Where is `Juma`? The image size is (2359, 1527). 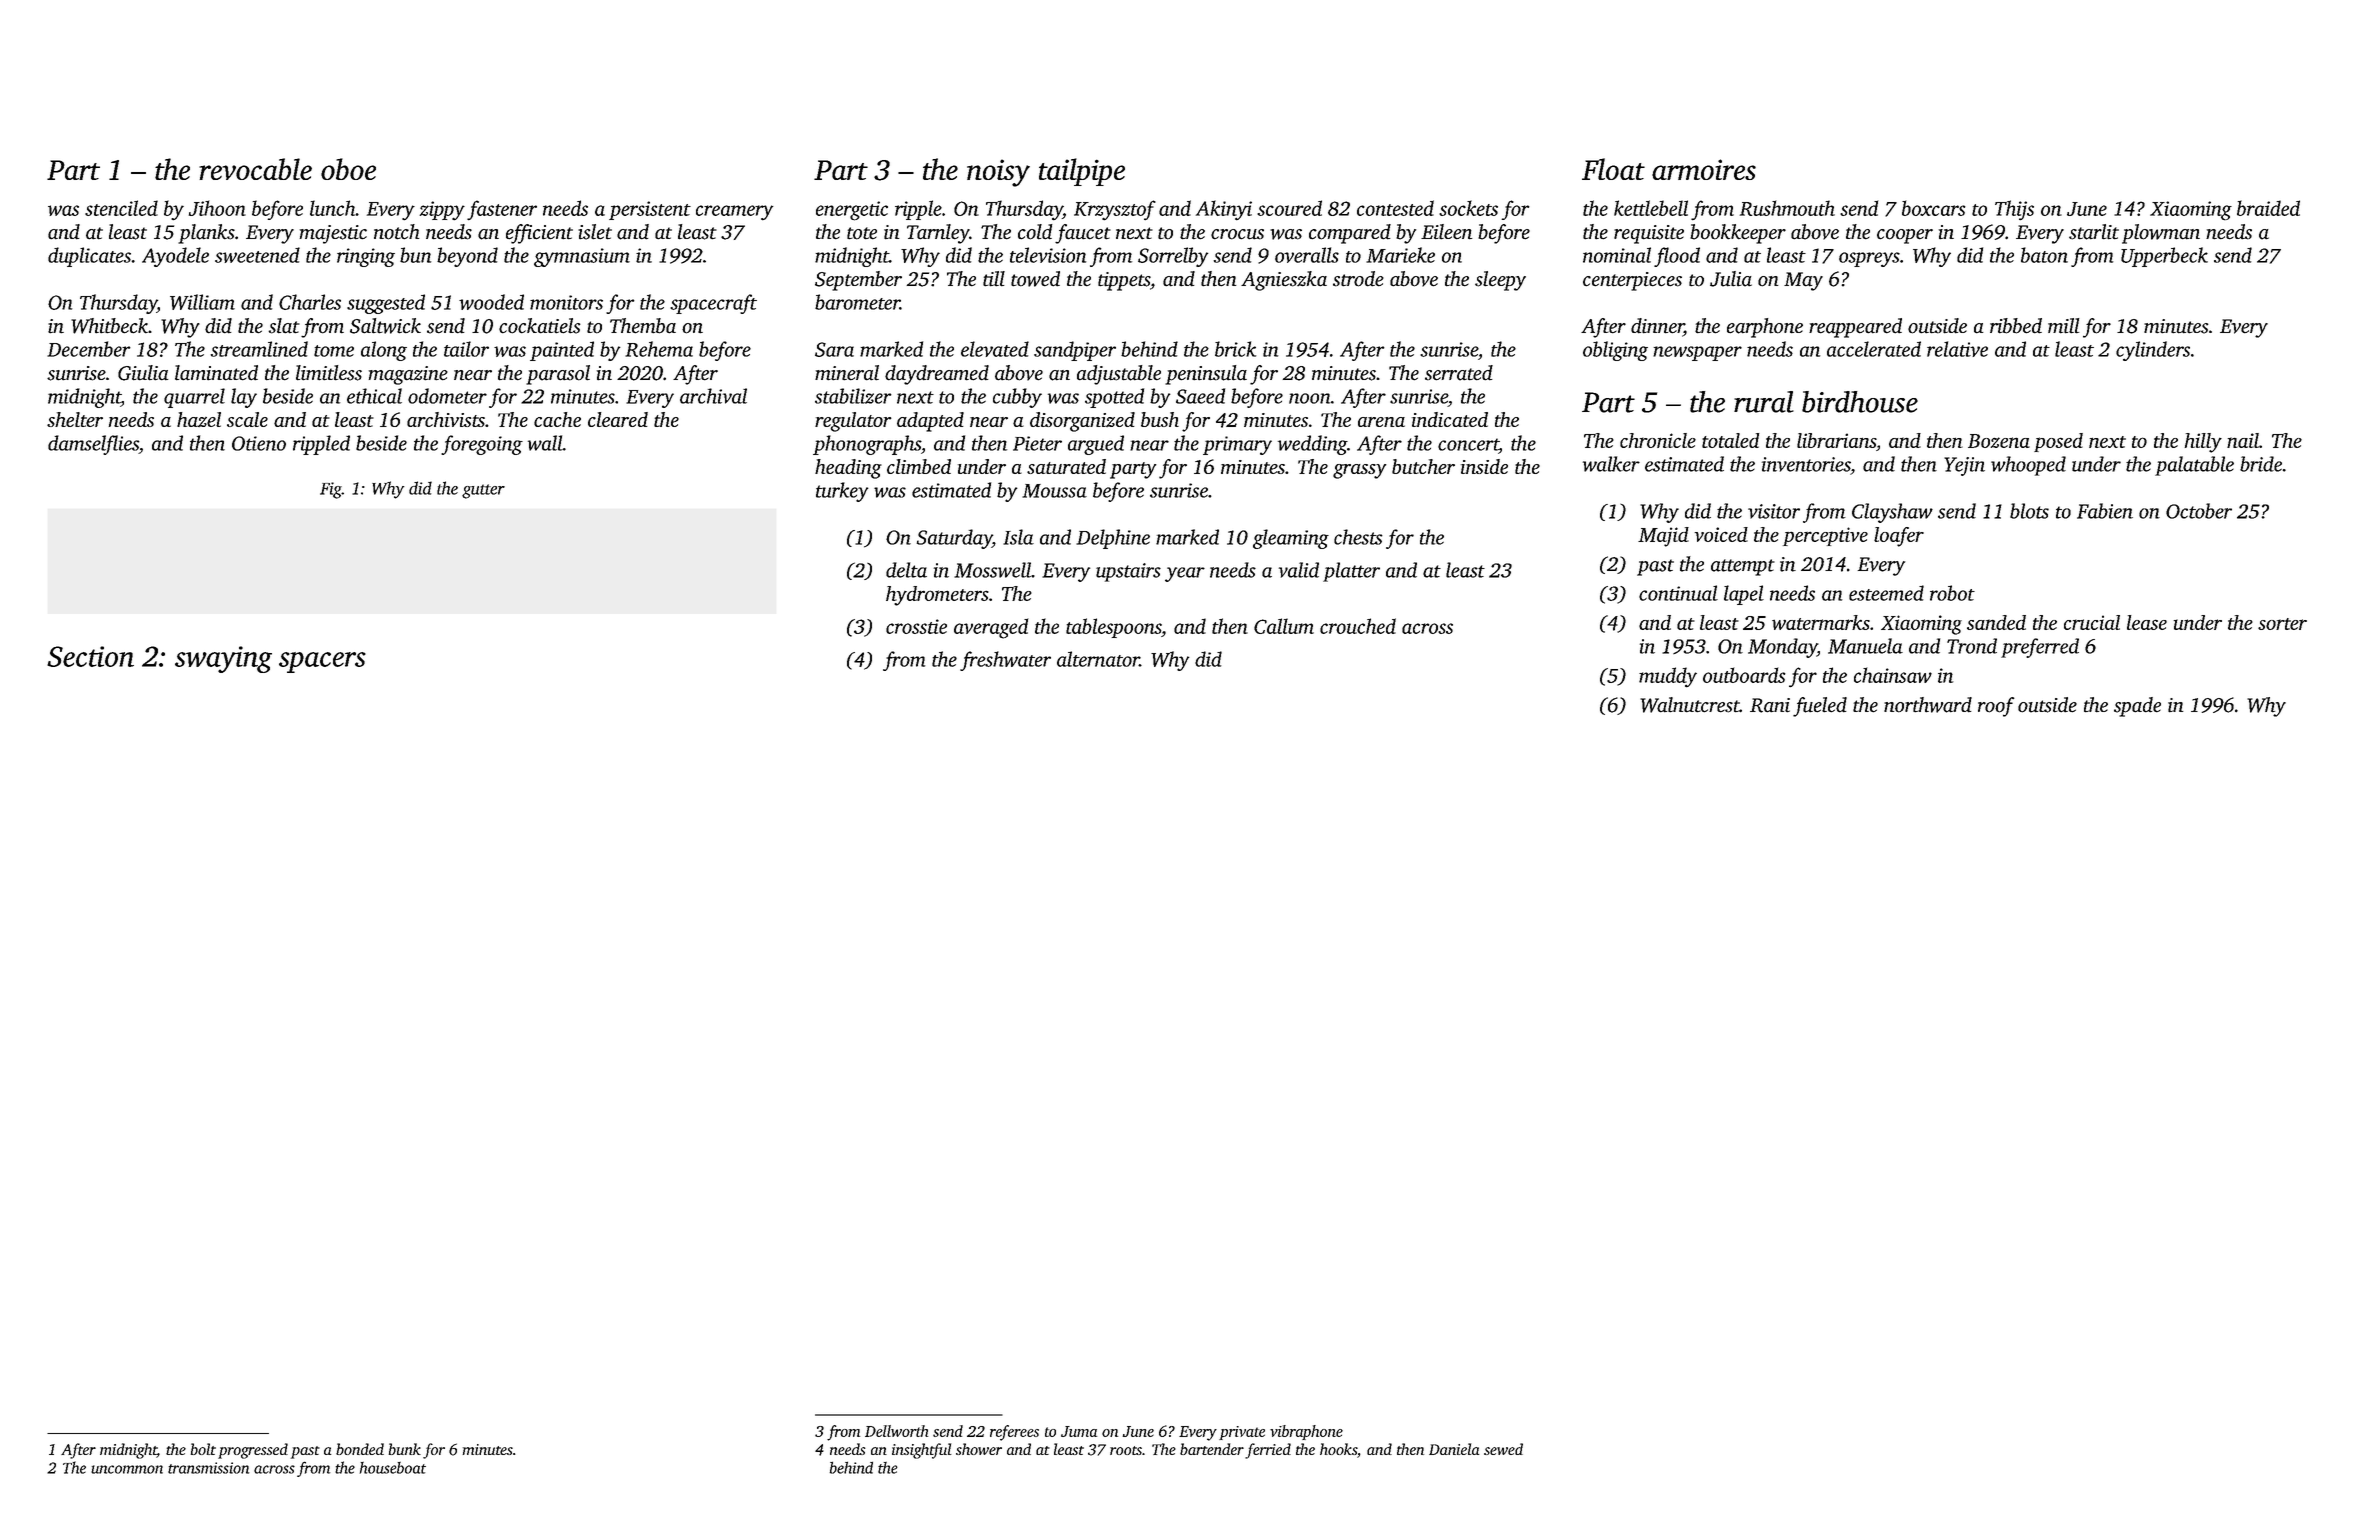 Juma is located at coordinates (1079, 1431).
